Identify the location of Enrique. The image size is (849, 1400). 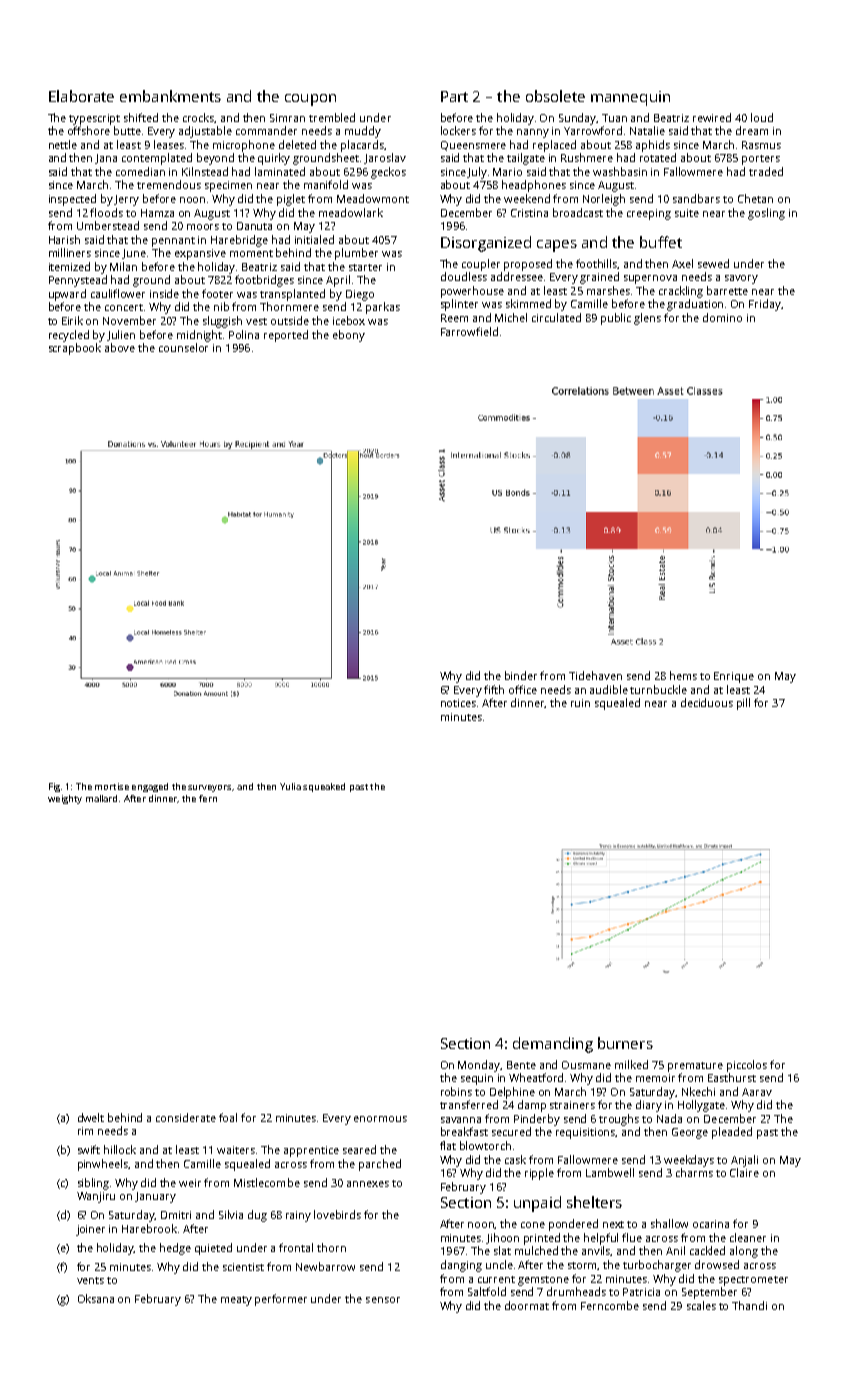
(734, 677).
